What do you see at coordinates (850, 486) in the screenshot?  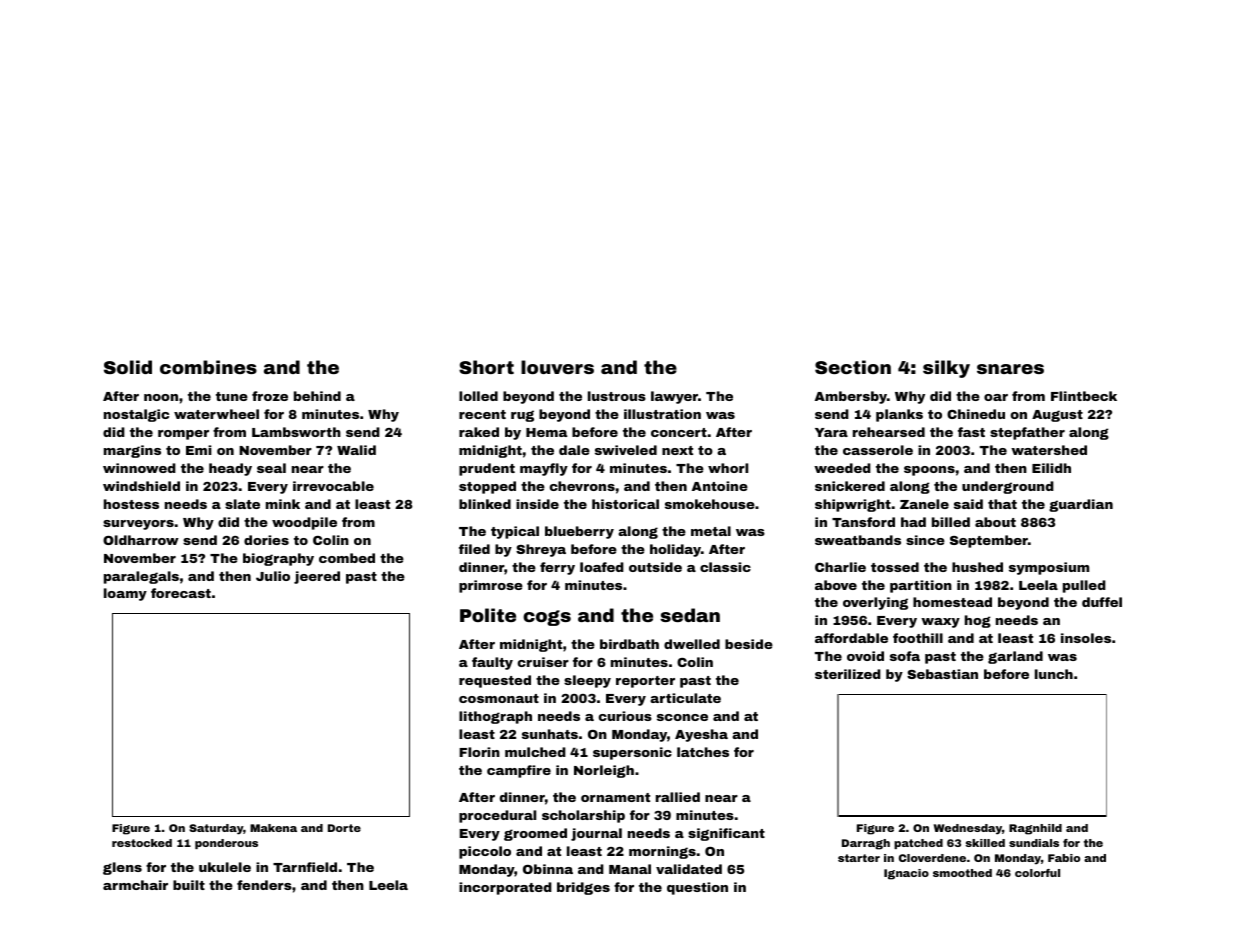 I see `snickered` at bounding box center [850, 486].
